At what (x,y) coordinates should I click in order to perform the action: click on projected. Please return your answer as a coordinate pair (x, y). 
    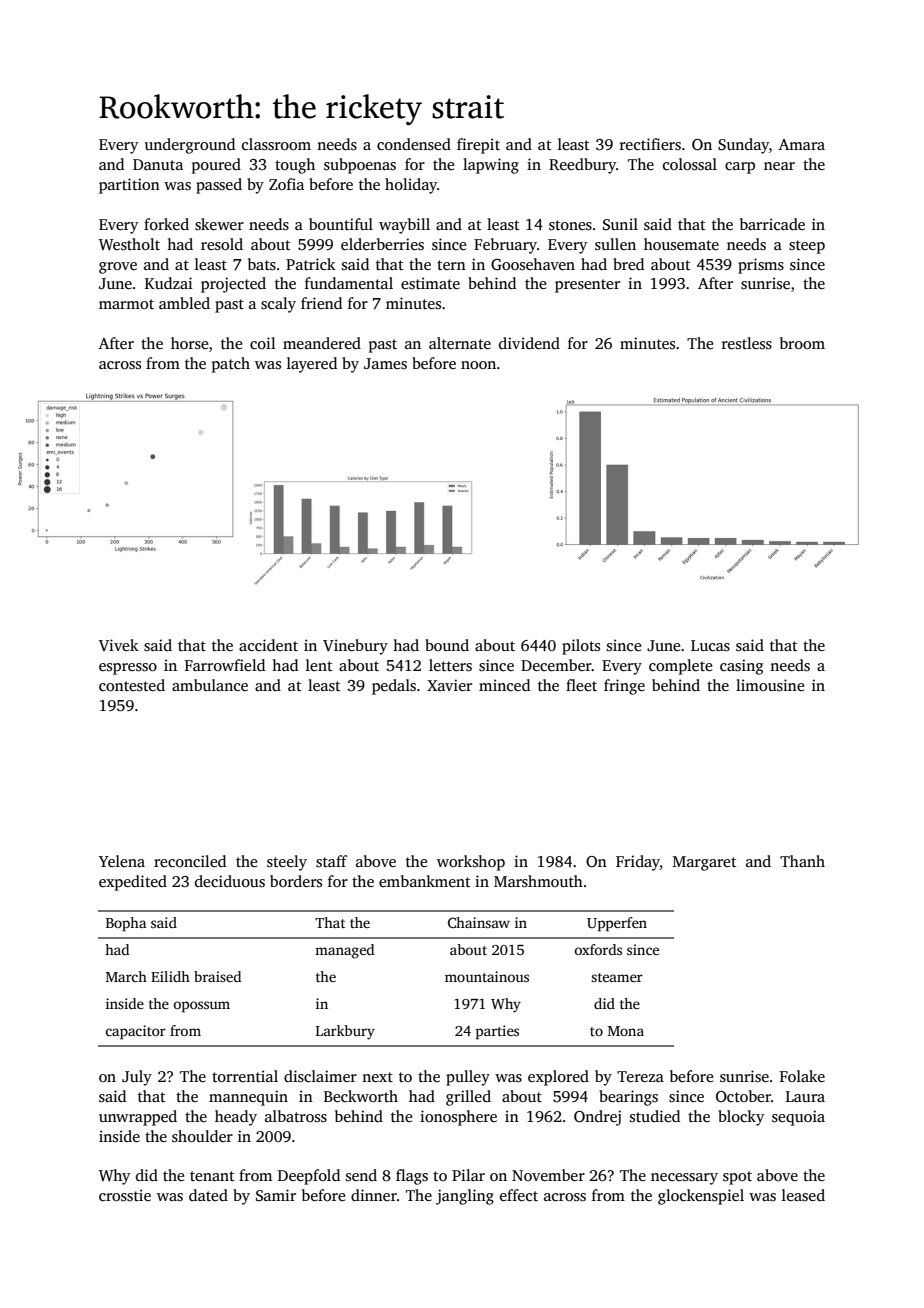
    Looking at the image, I should click on (233, 285).
